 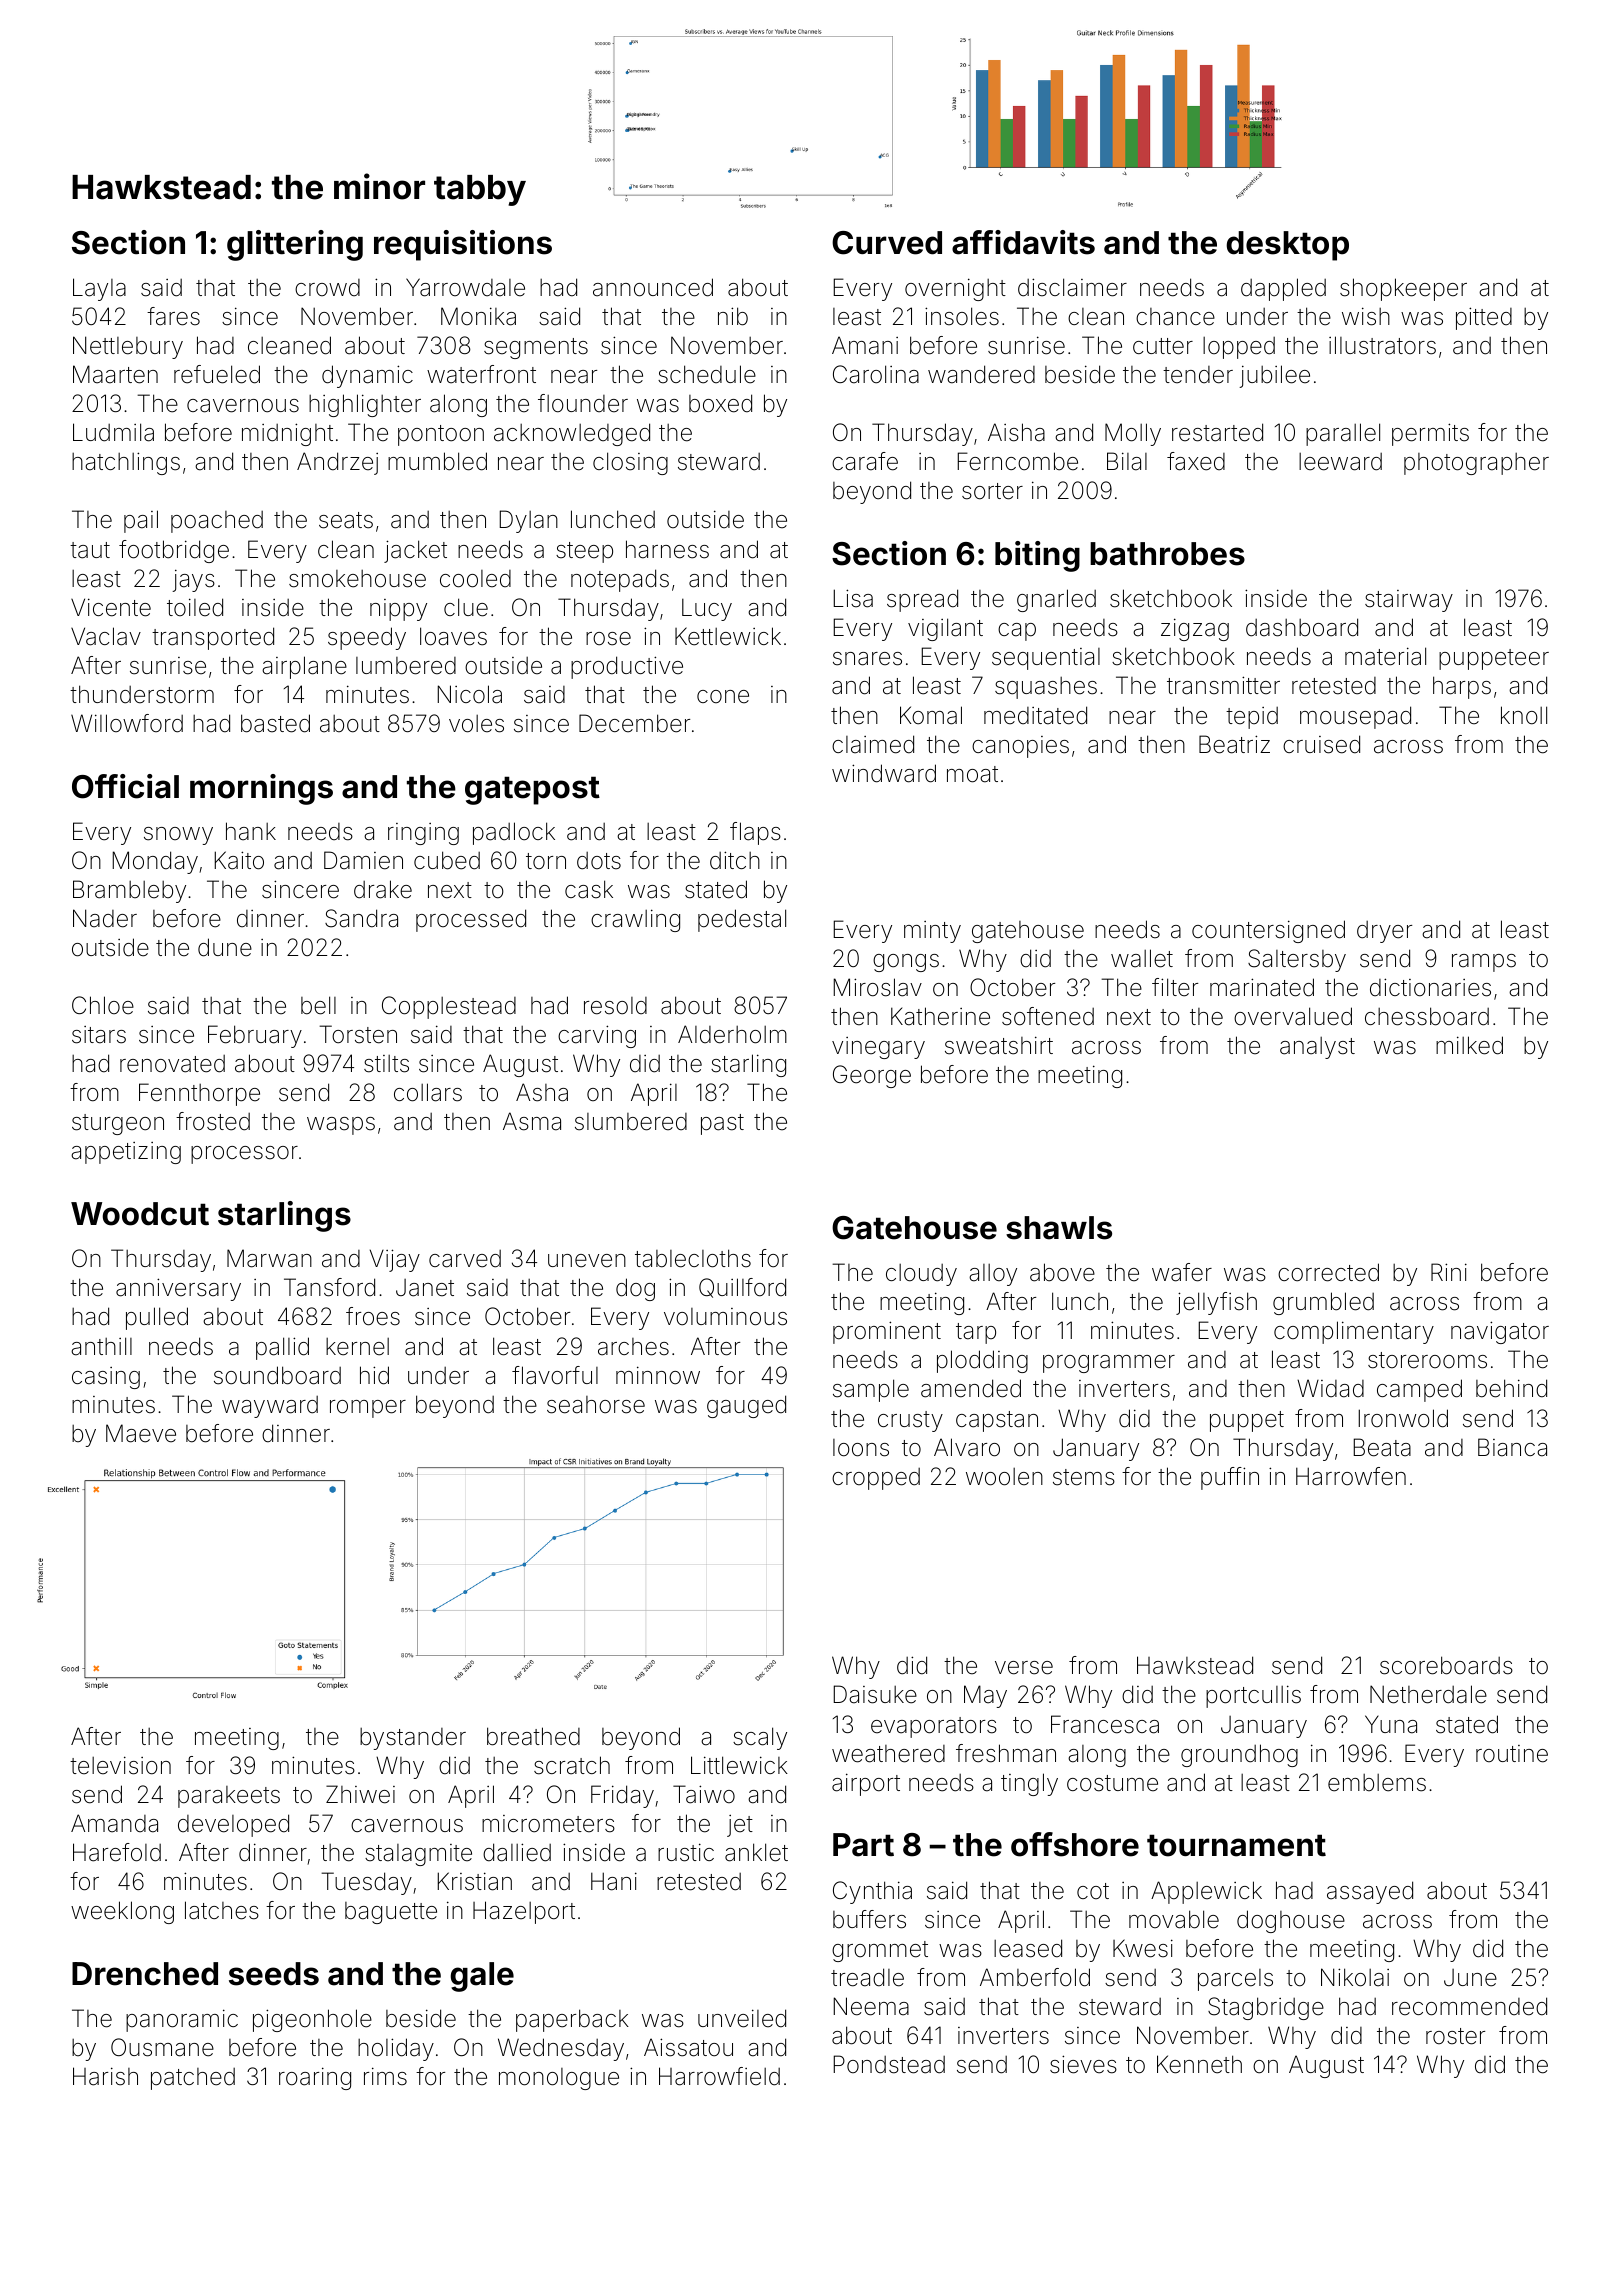 I want to click on analyst, so click(x=1317, y=1048).
